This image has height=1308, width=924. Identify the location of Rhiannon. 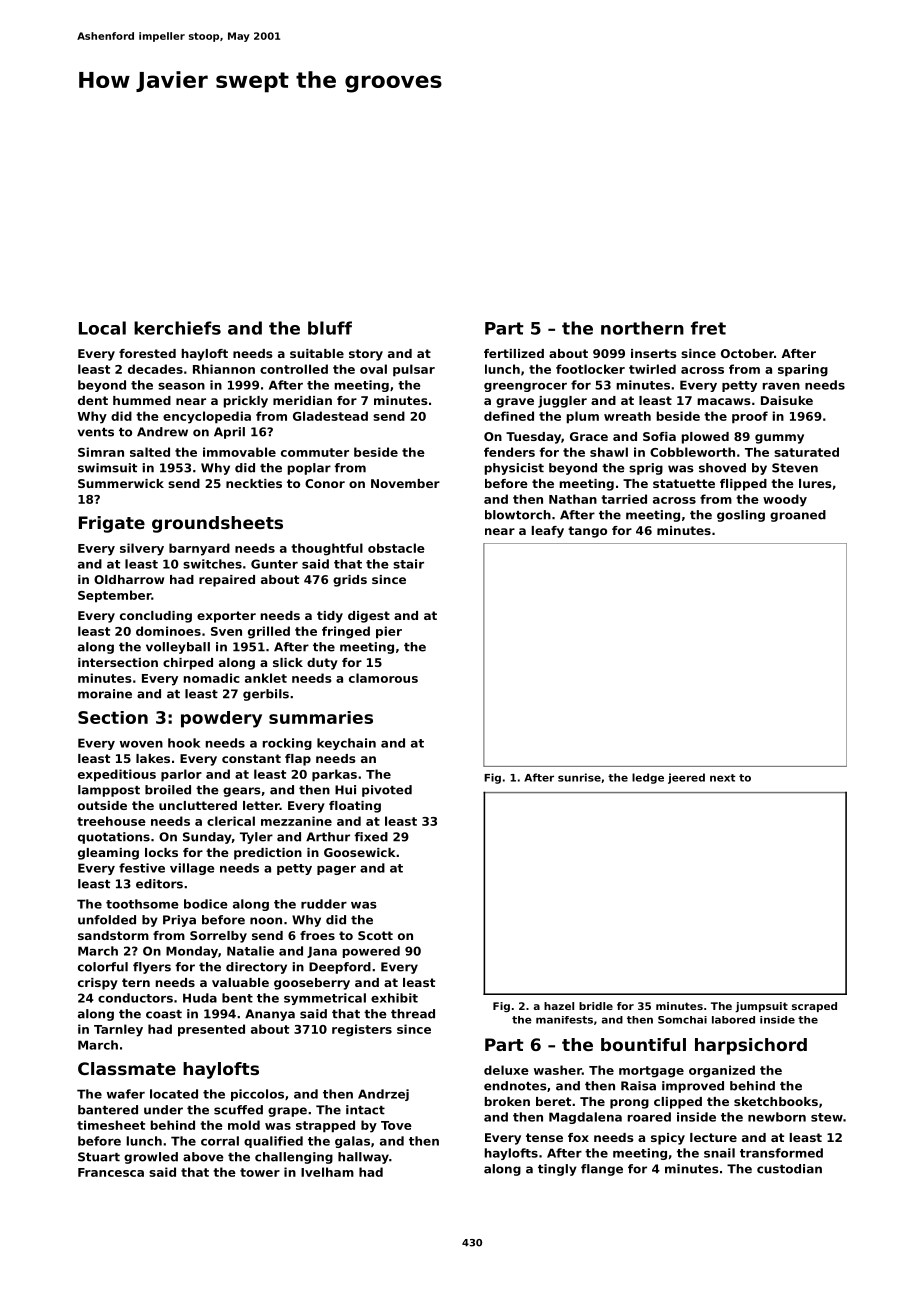
(224, 369).
